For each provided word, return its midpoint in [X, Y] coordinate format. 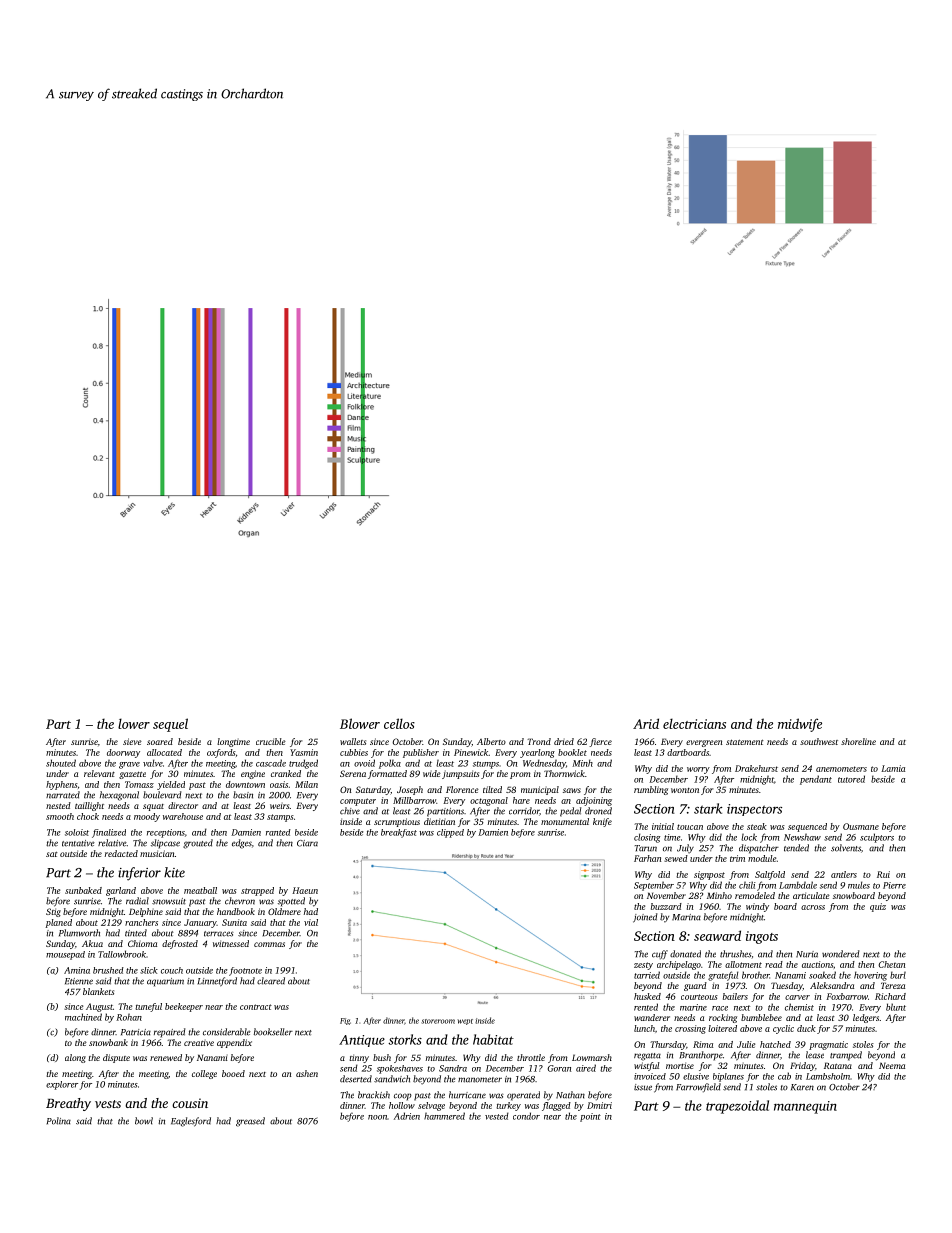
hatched [775, 1044]
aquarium [165, 982]
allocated [164, 752]
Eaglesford [191, 1122]
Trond [539, 741]
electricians [694, 723]
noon [377, 1117]
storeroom [438, 1021]
